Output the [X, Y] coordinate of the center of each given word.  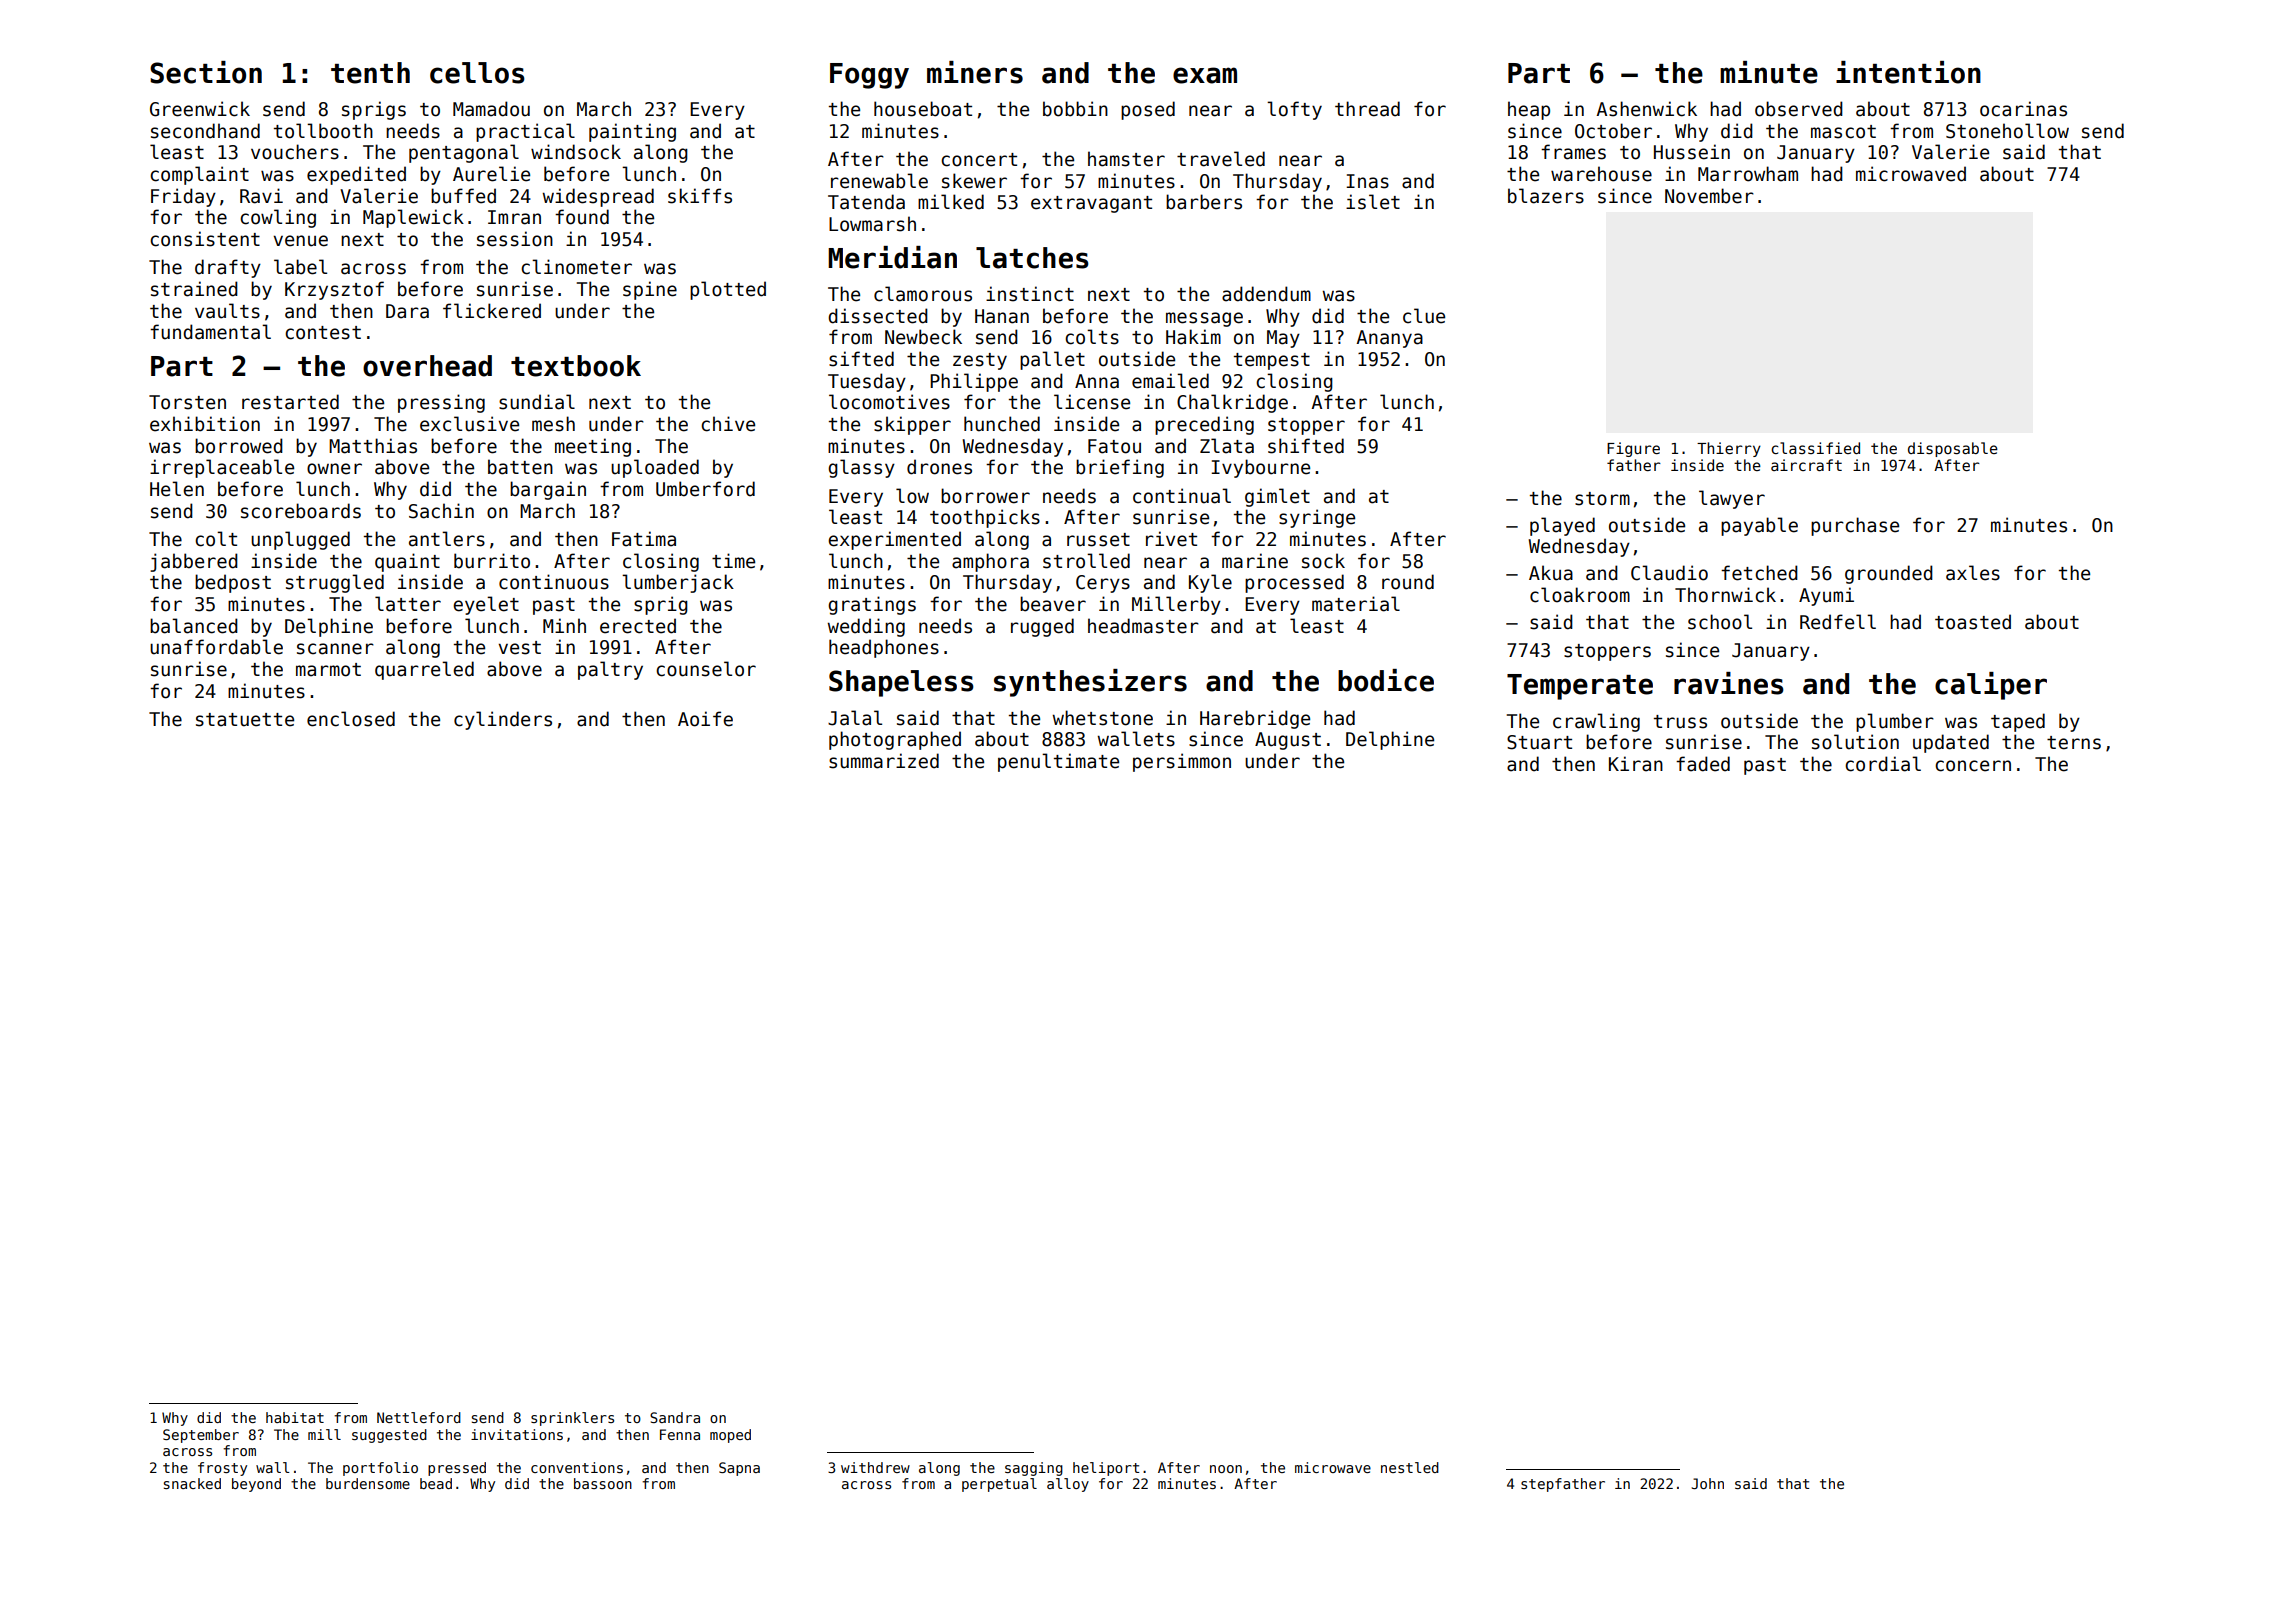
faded [1703, 764]
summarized [884, 761]
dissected [878, 316]
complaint [199, 175]
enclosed [351, 719]
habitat [295, 1417]
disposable [1953, 449]
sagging [1034, 1469]
